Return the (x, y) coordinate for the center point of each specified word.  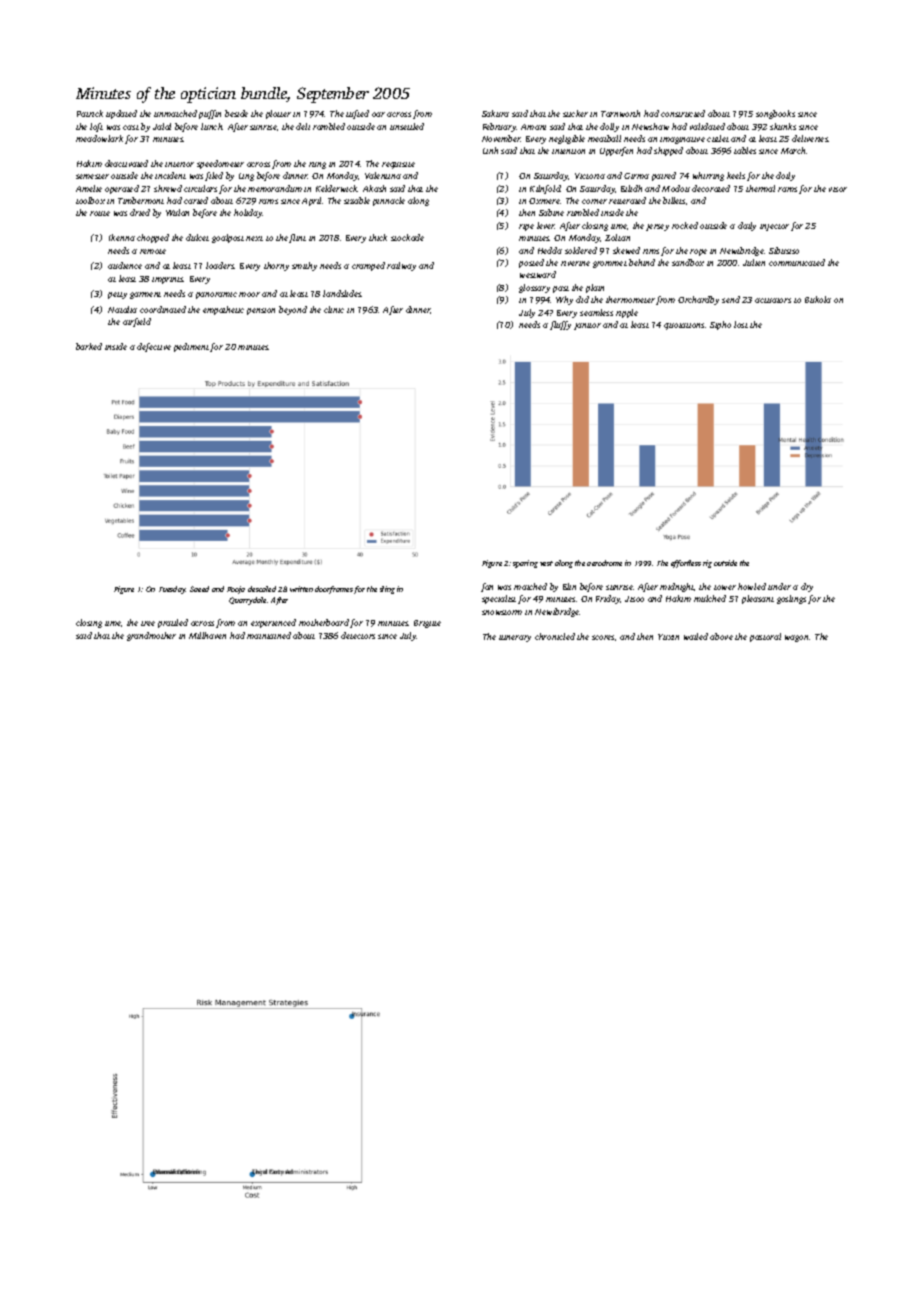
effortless (686, 564)
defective (154, 347)
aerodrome (604, 563)
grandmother (151, 636)
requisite (398, 165)
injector (774, 227)
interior (179, 164)
